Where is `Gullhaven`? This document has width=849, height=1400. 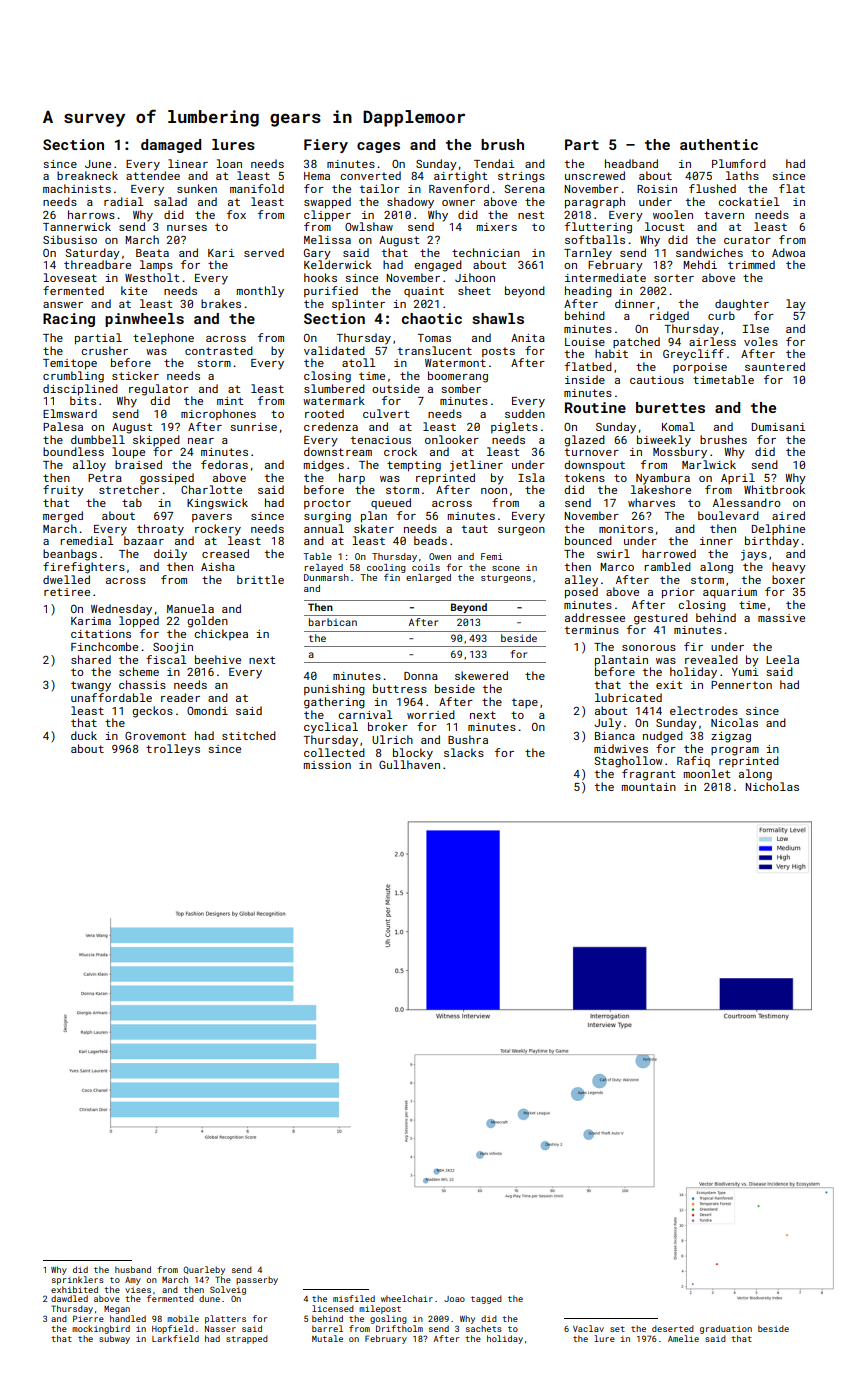 Gullhaven is located at coordinates (409, 764).
